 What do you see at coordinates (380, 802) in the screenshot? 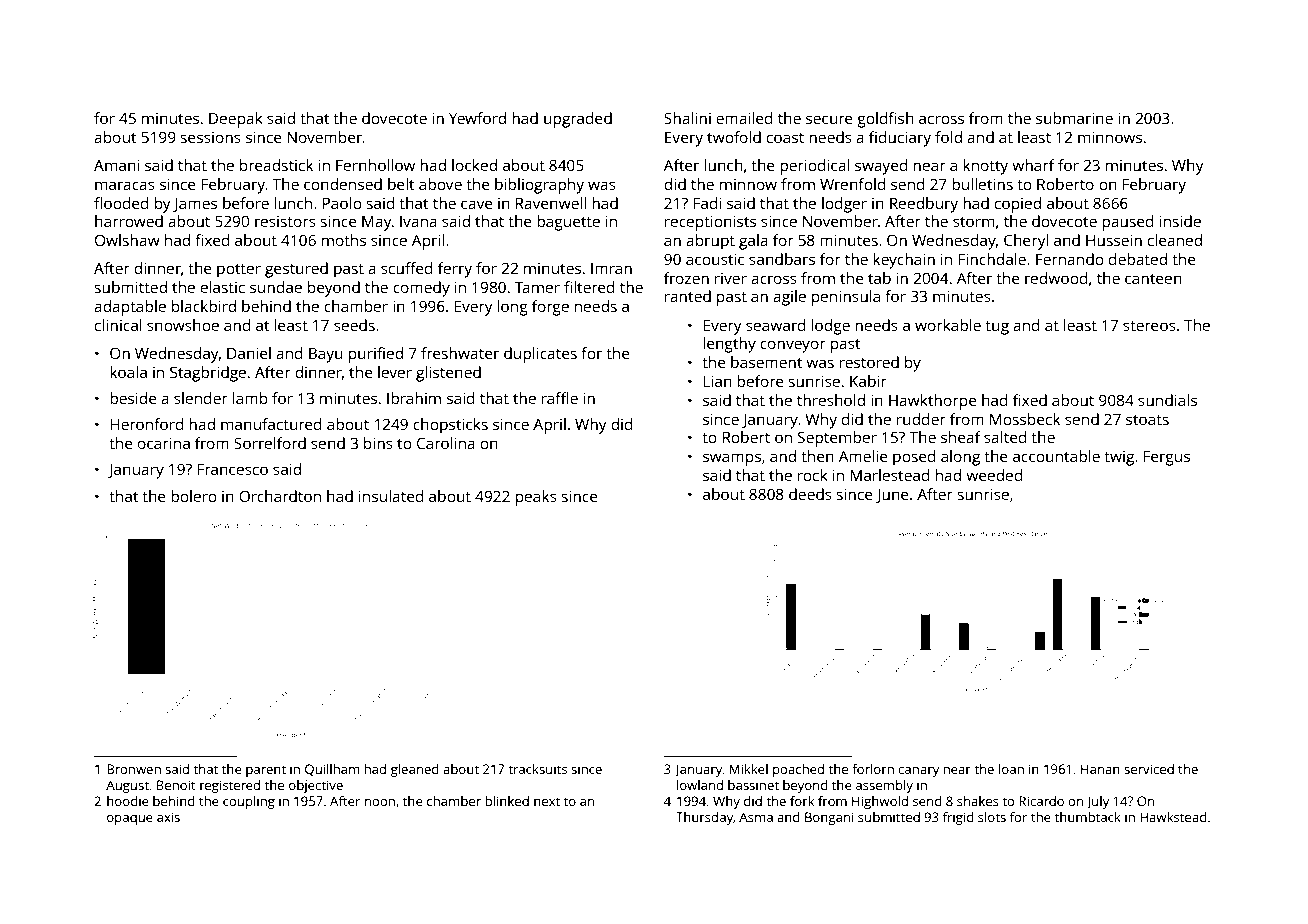
I see `noon` at bounding box center [380, 802].
